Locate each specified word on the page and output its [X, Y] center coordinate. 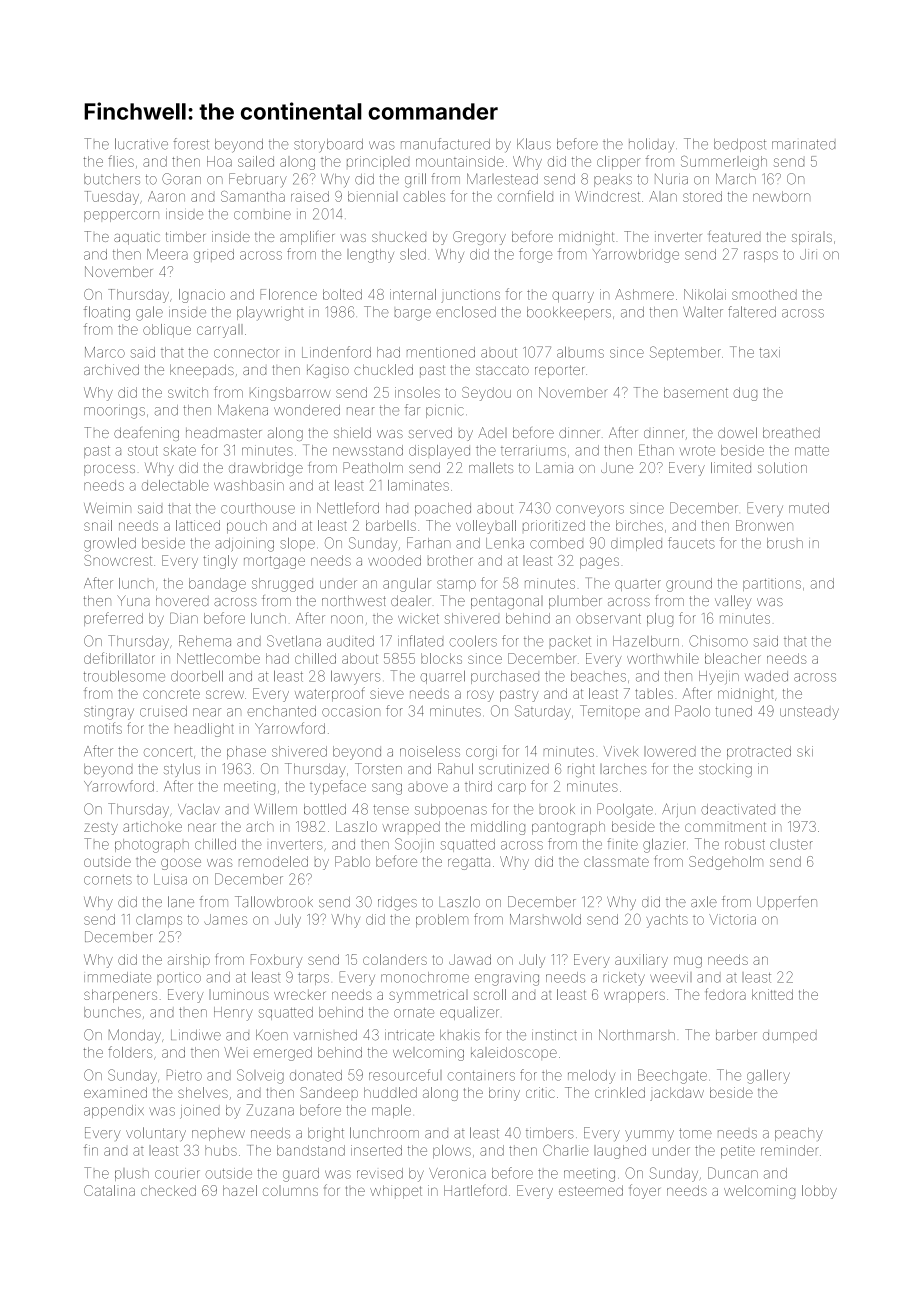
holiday [652, 145]
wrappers [634, 997]
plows [452, 1151]
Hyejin [719, 678]
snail [98, 525]
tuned [734, 711]
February [258, 180]
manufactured [445, 144]
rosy [480, 696]
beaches [598, 676]
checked [168, 1190]
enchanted [281, 711]
